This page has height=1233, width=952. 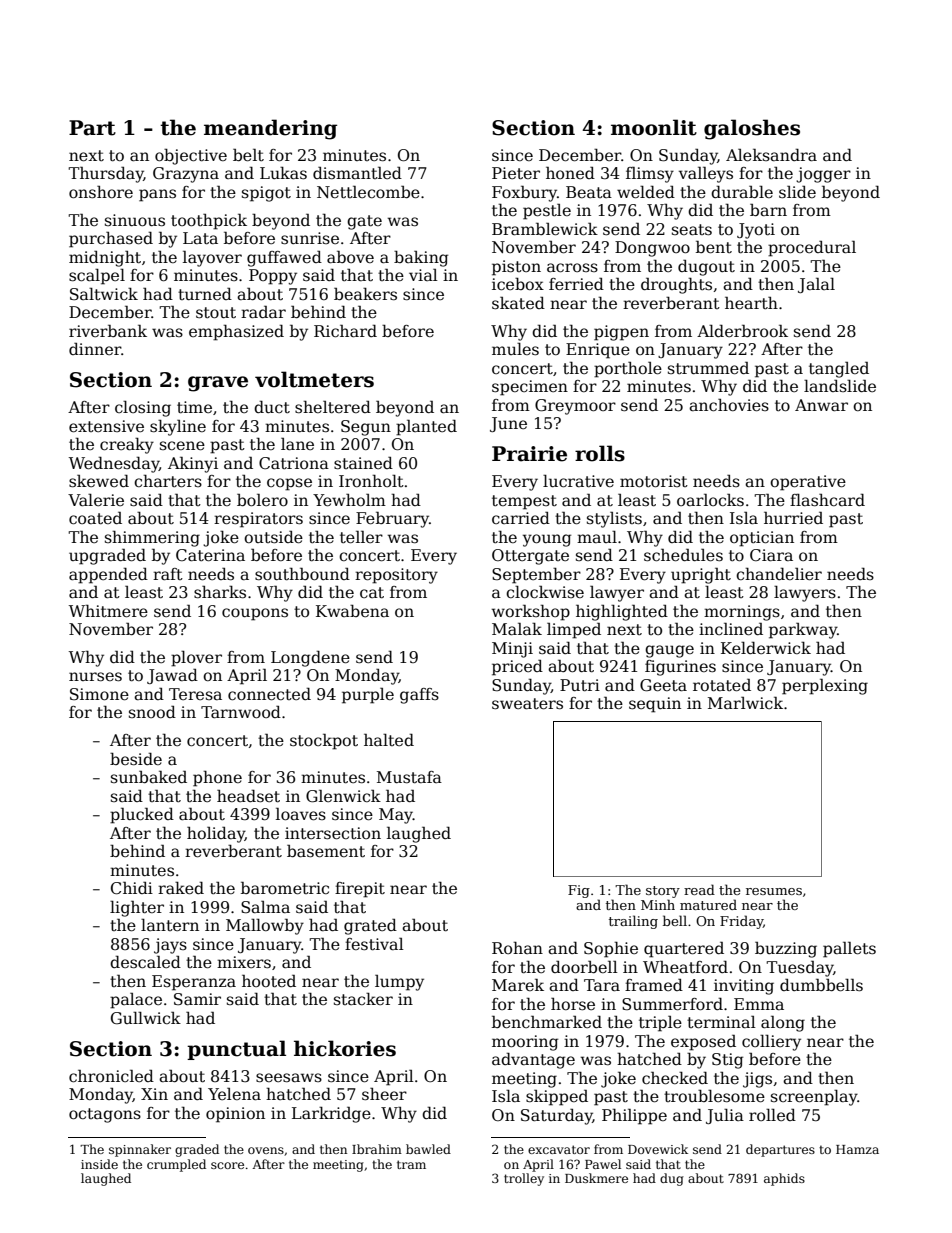 What do you see at coordinates (706, 267) in the page?
I see `dugout` at bounding box center [706, 267].
